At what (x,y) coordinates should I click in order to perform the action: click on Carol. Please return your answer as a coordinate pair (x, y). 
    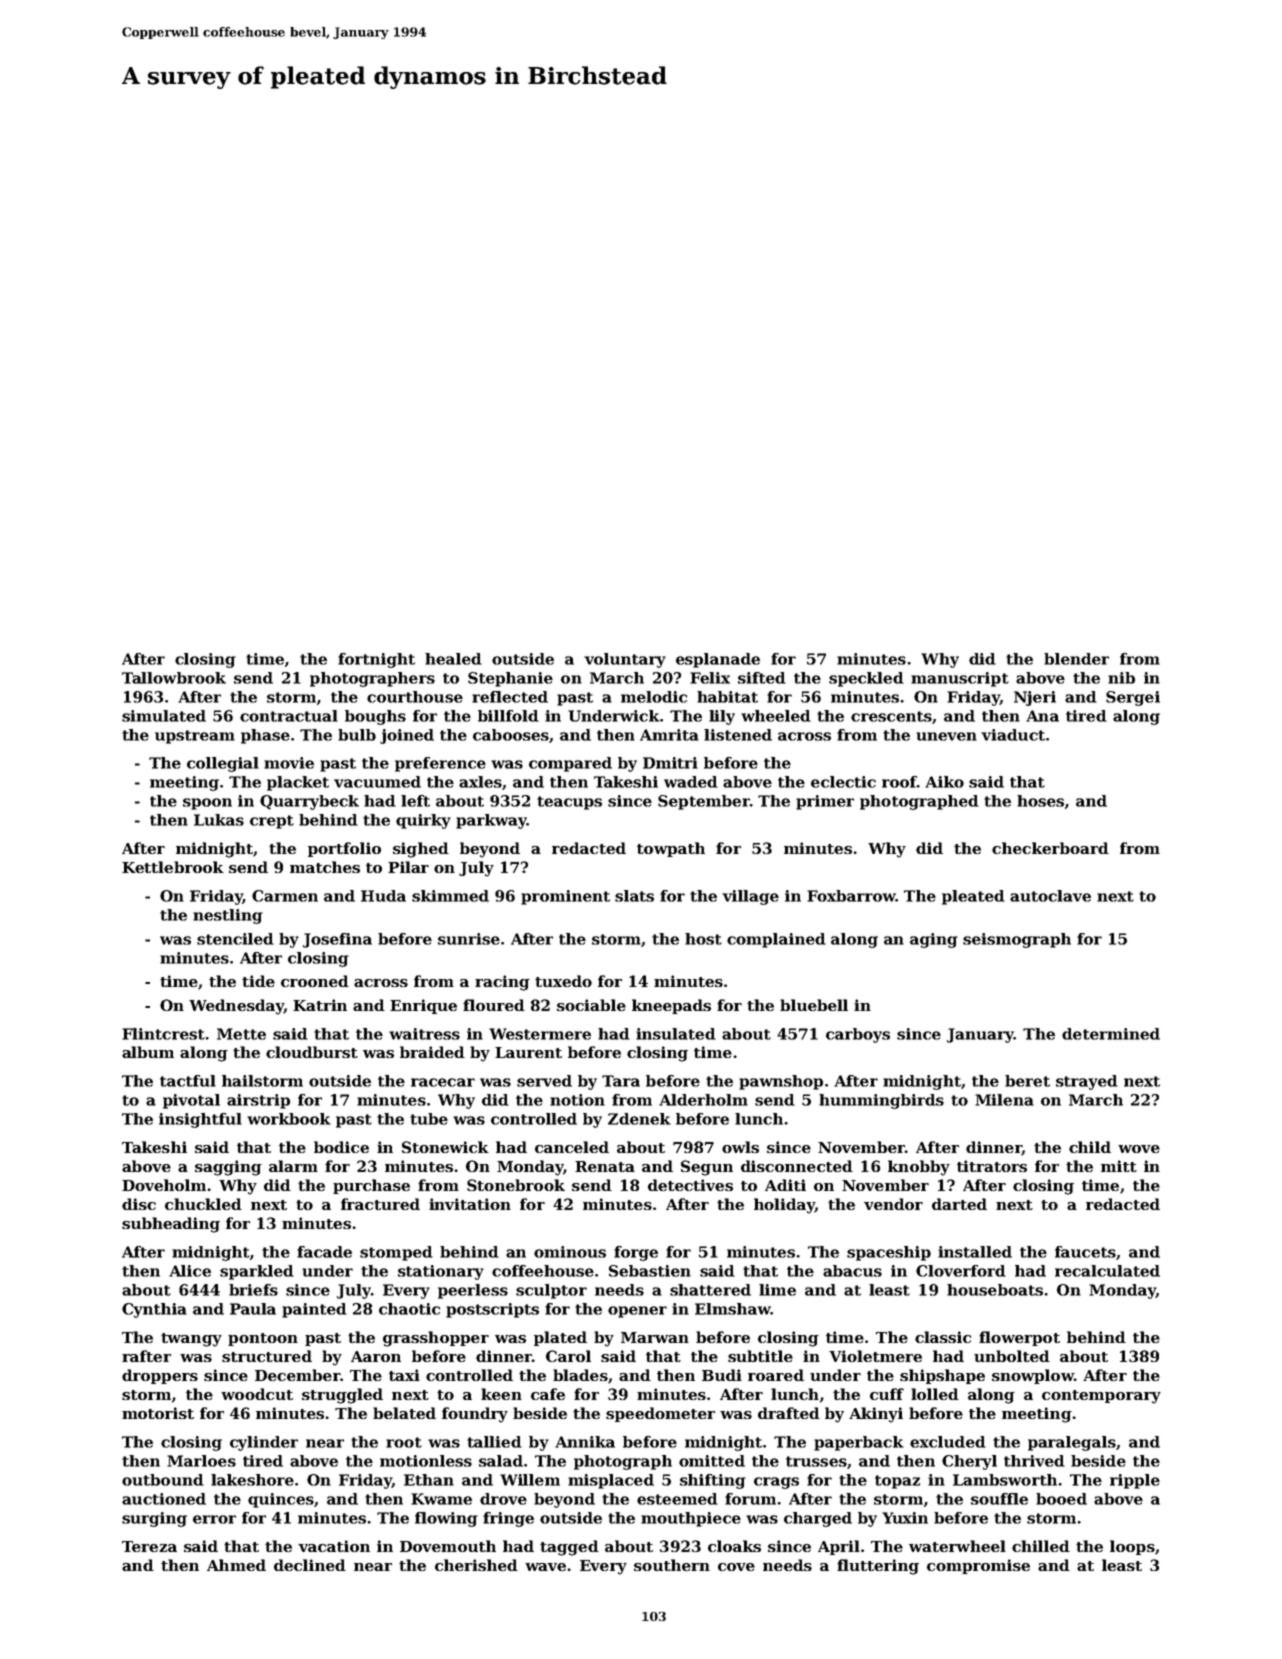
    Looking at the image, I should click on (568, 1356).
